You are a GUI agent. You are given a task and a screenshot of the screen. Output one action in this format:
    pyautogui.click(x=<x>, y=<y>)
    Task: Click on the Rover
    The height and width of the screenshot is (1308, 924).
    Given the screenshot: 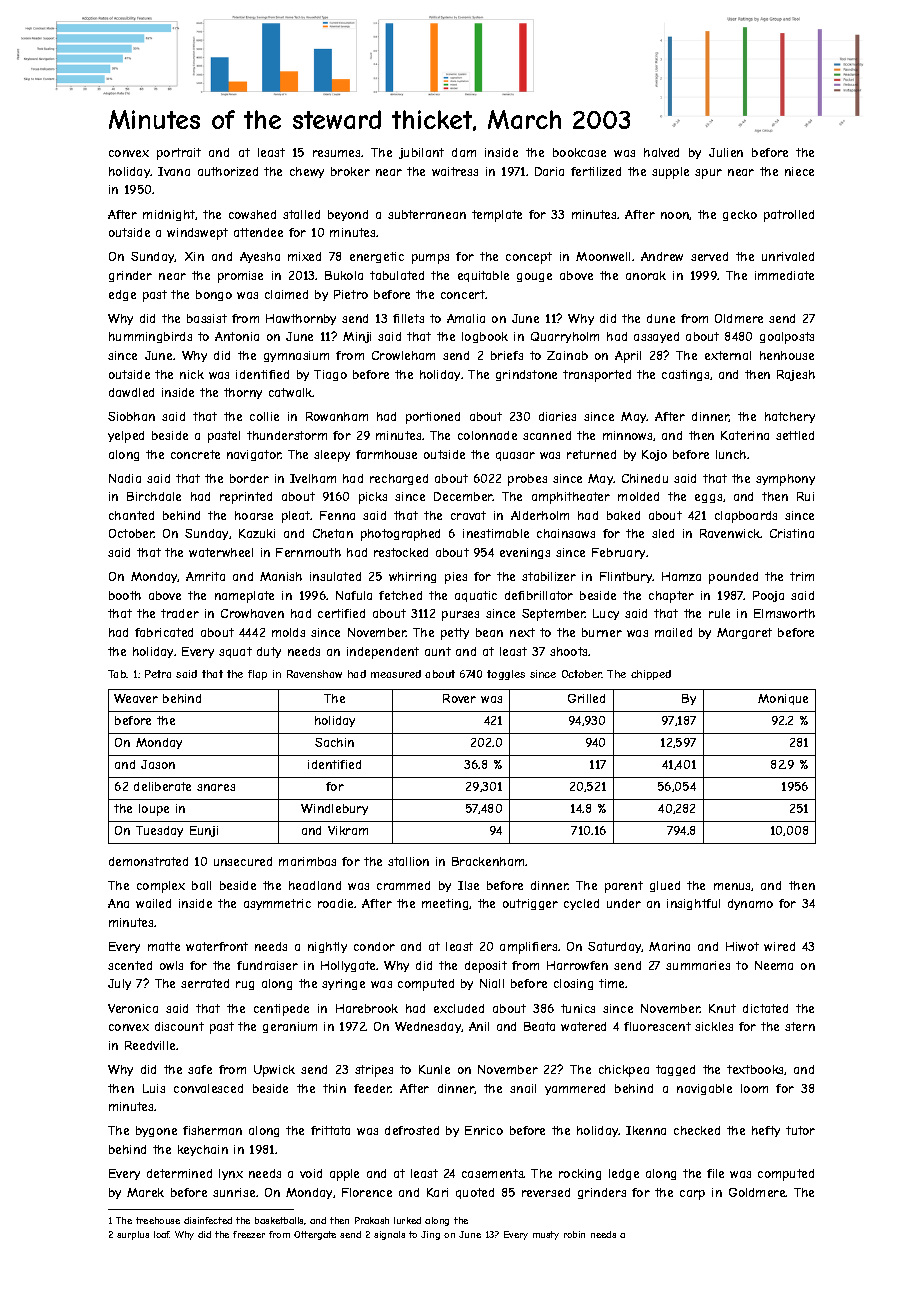 What is the action you would take?
    pyautogui.click(x=459, y=698)
